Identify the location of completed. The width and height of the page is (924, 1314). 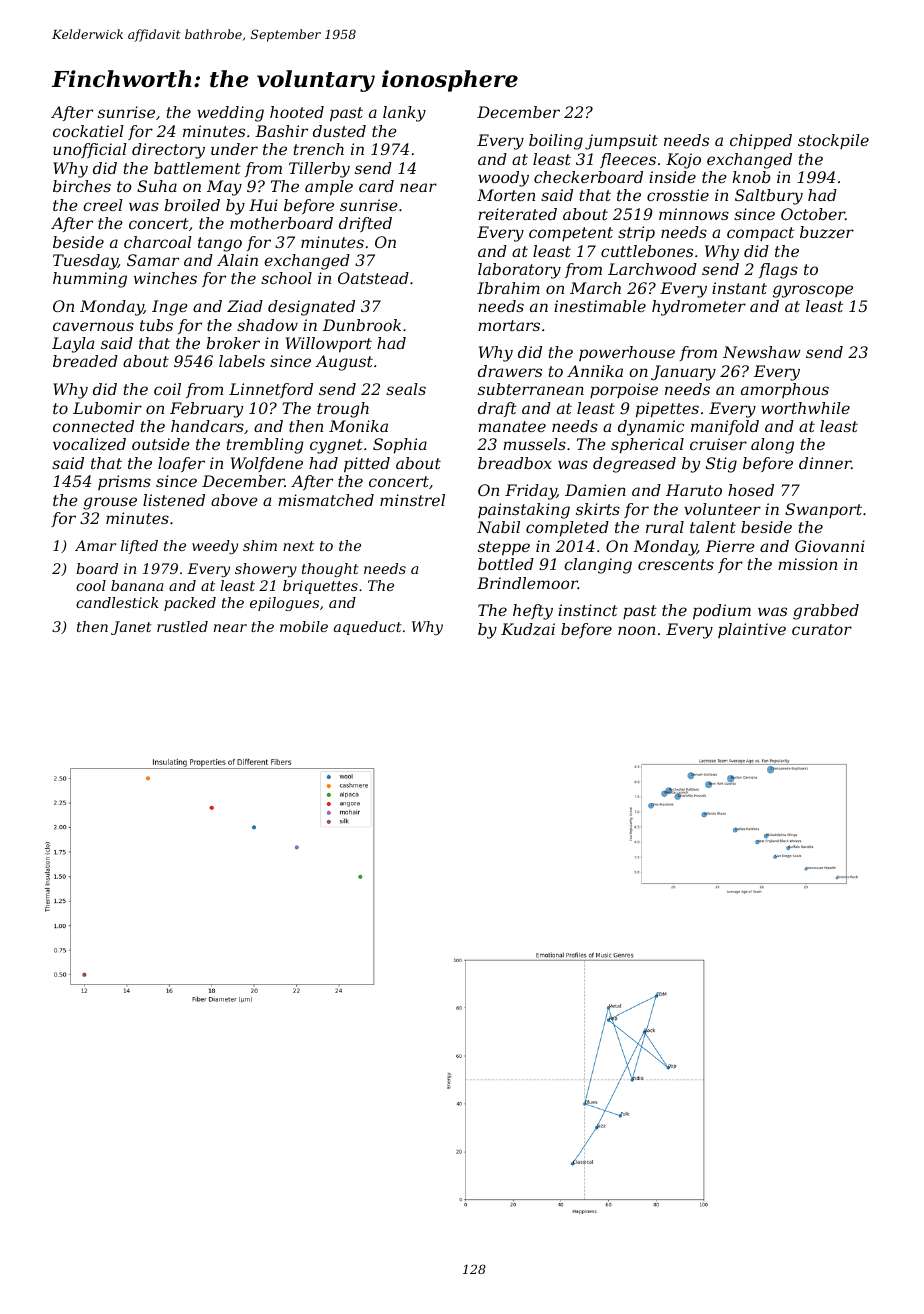
(567, 529).
